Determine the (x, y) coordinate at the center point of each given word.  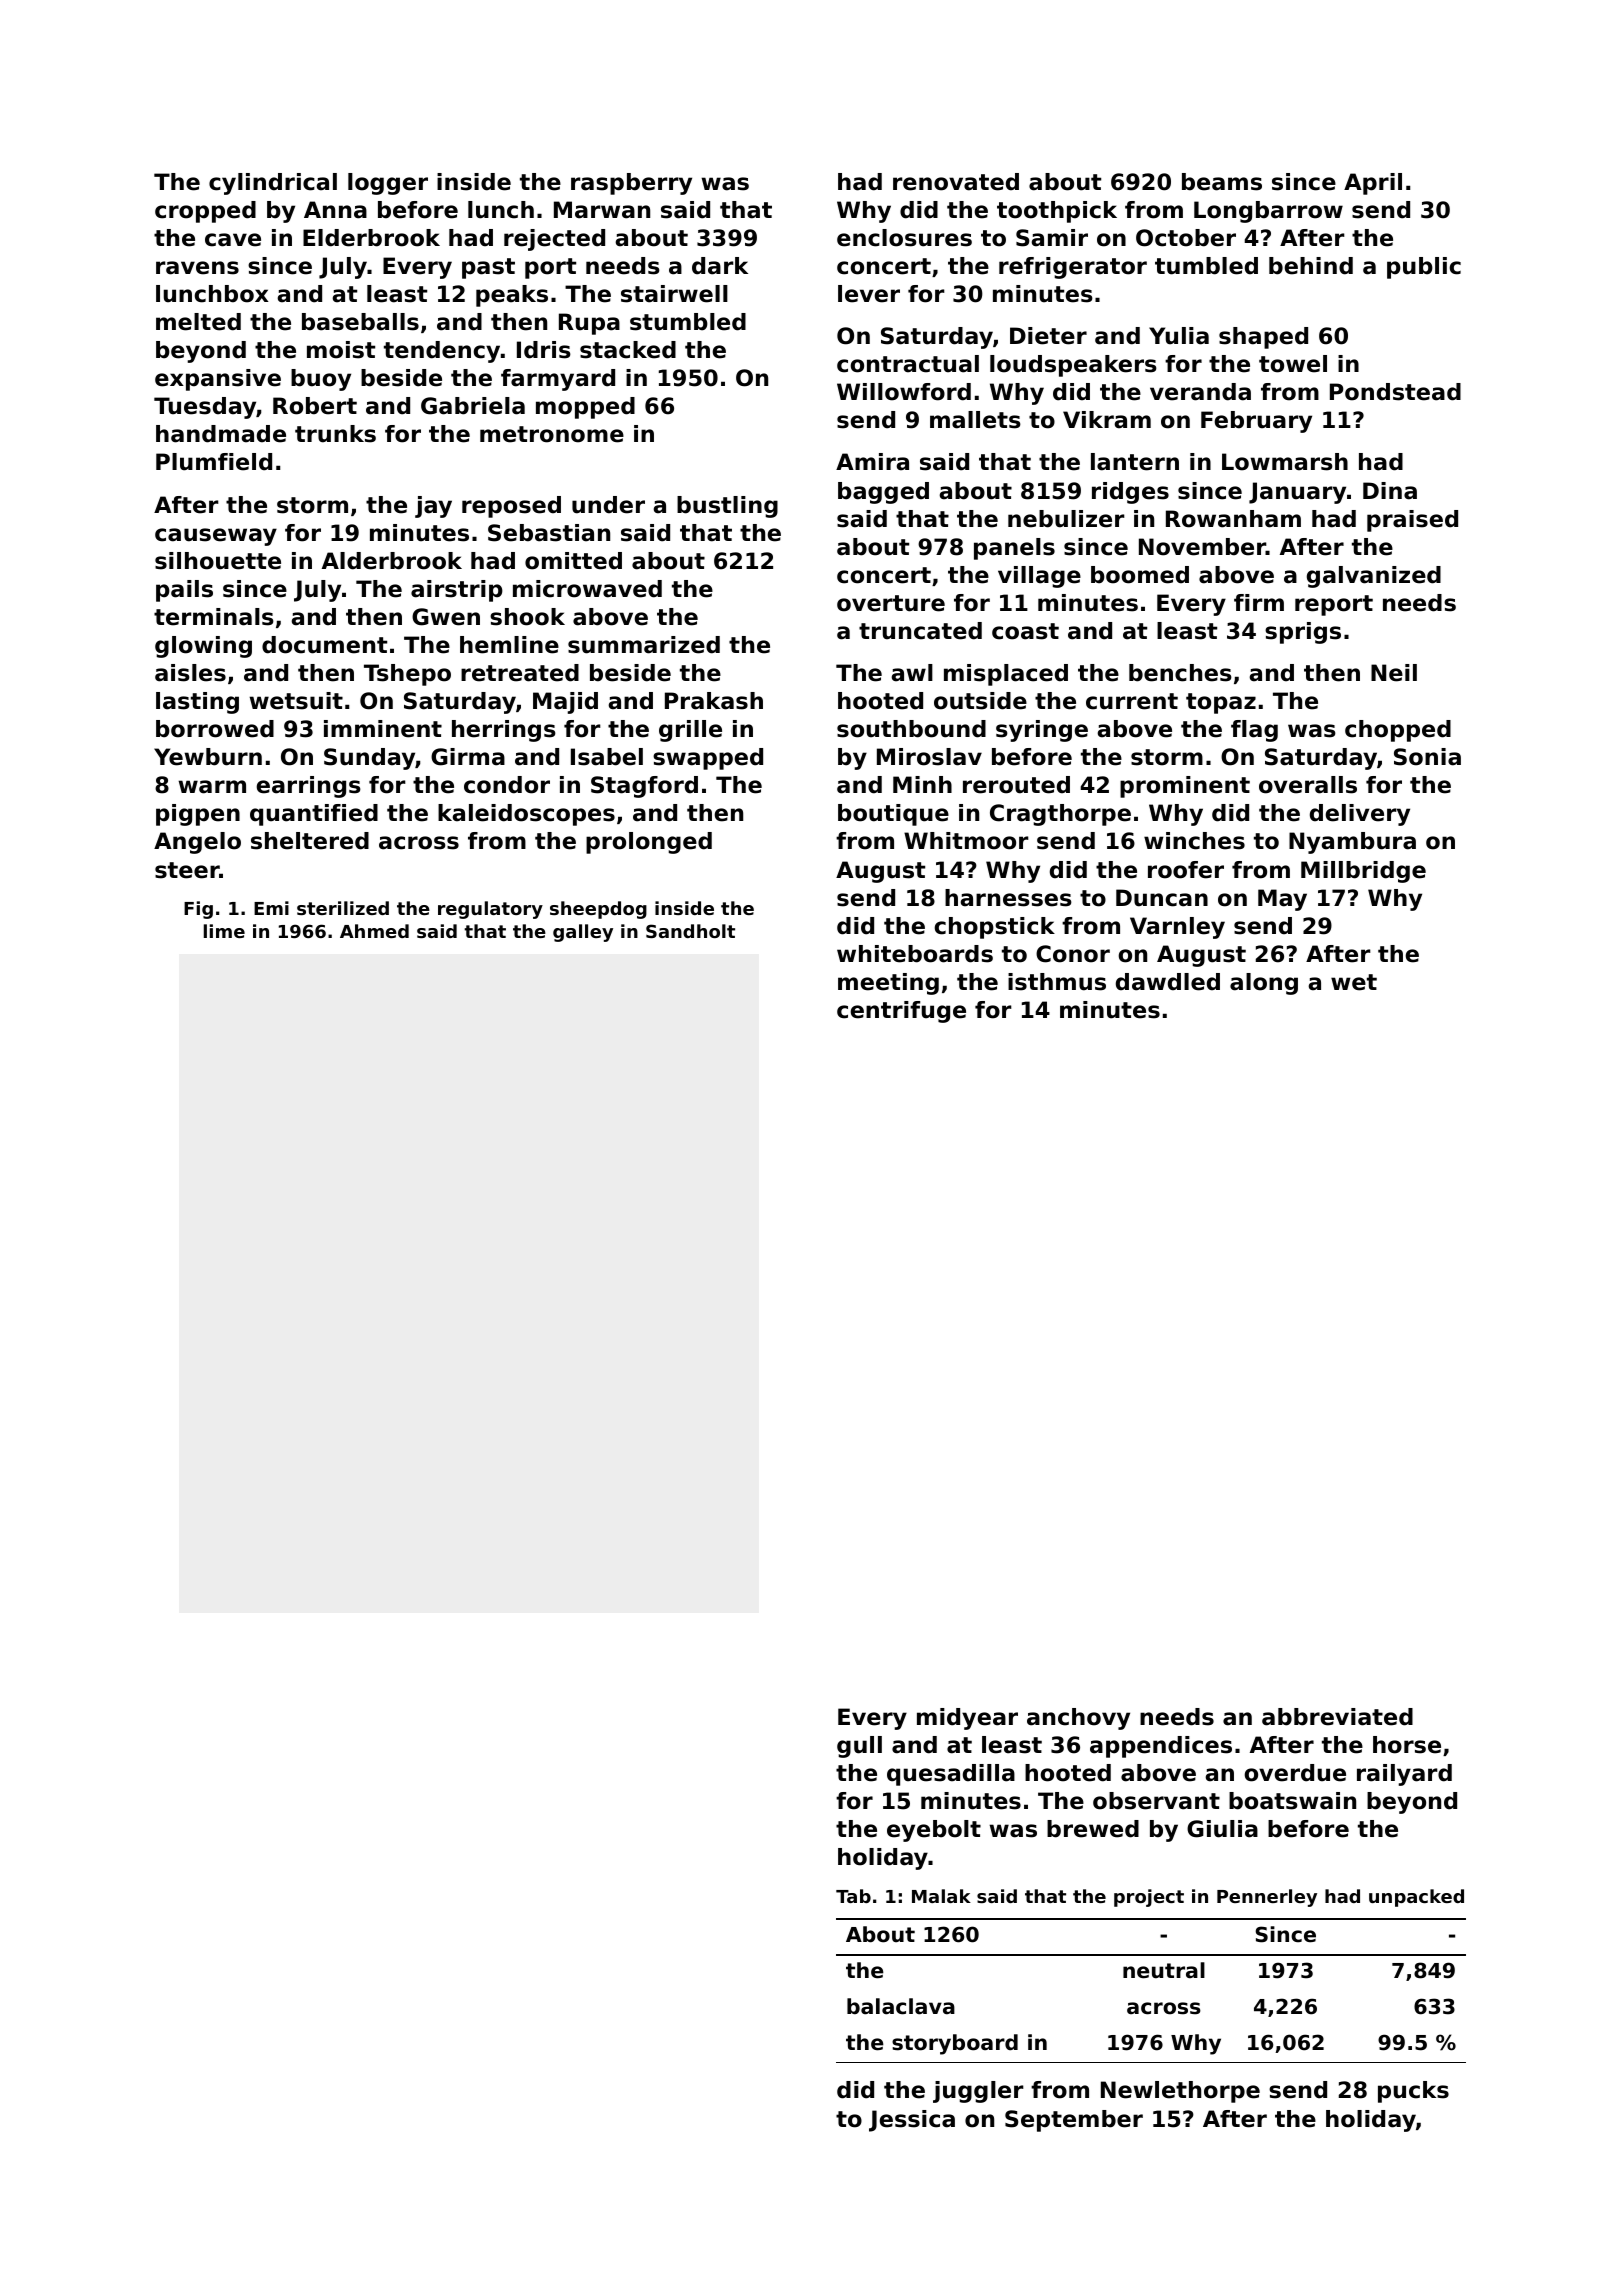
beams (1222, 182)
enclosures (904, 238)
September (1074, 2121)
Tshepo (407, 675)
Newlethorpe (1180, 2092)
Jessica (912, 2121)
